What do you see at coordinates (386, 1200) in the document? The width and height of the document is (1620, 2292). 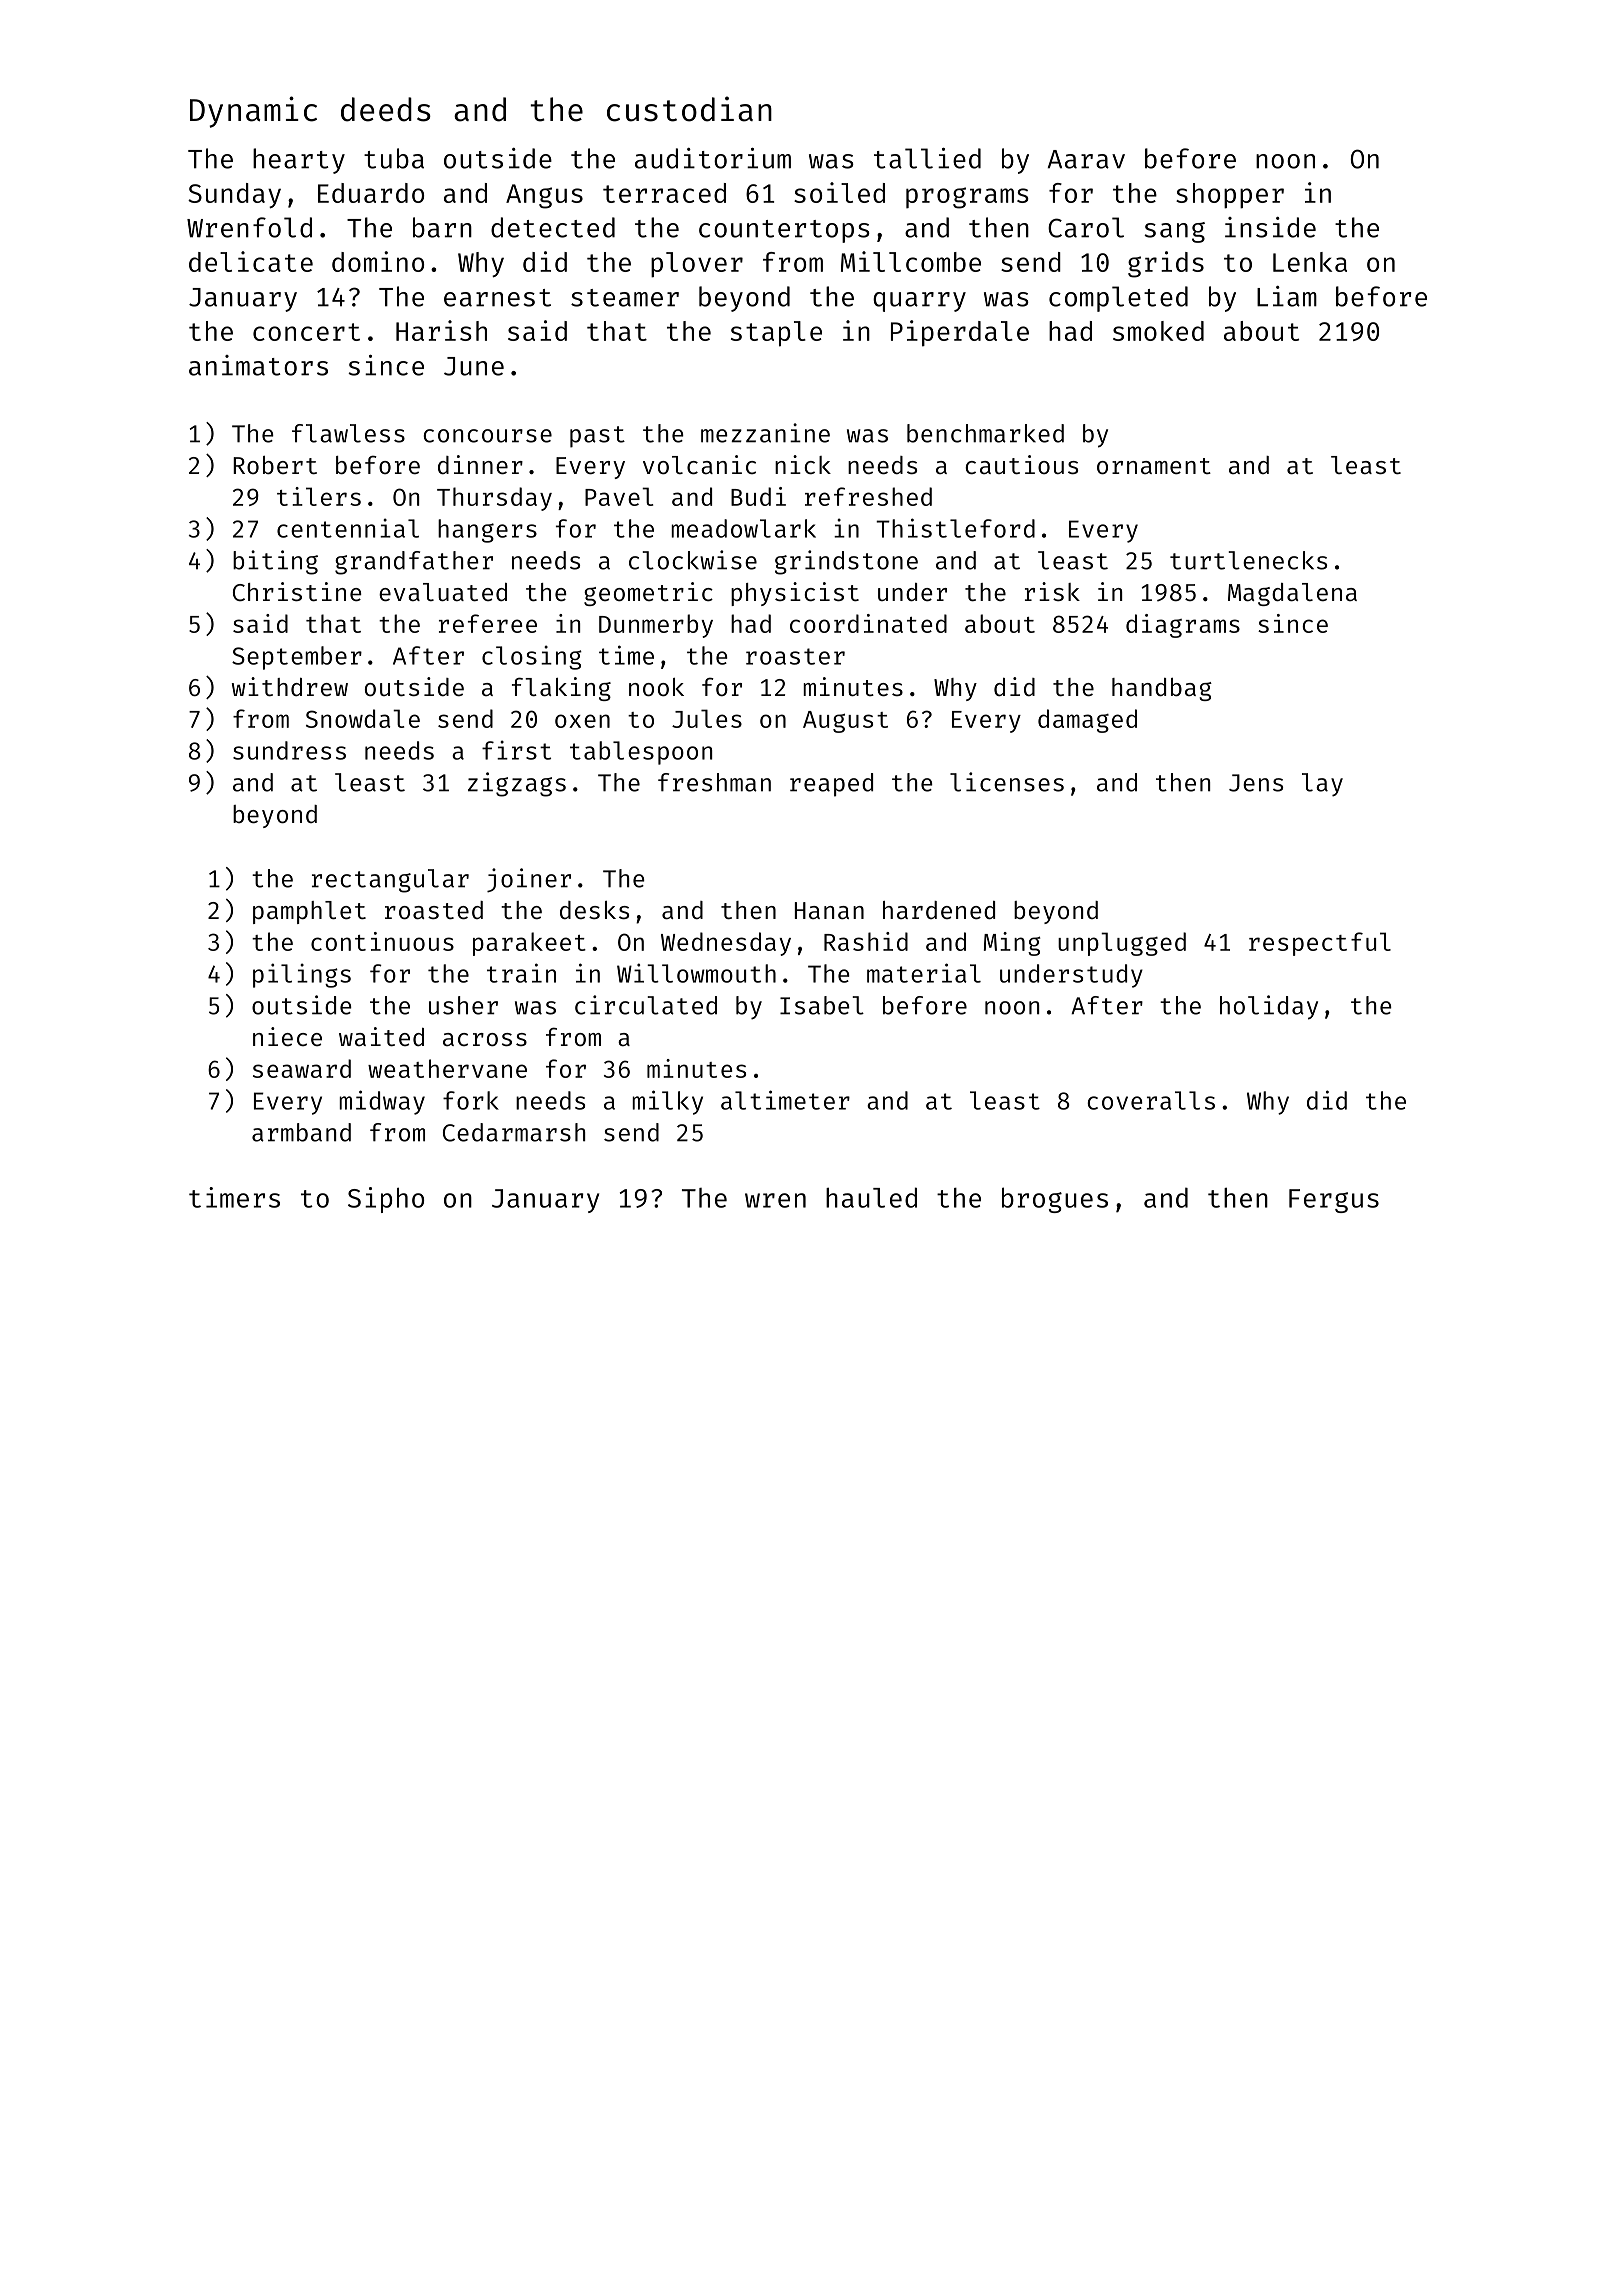 I see `Sipho` at bounding box center [386, 1200].
